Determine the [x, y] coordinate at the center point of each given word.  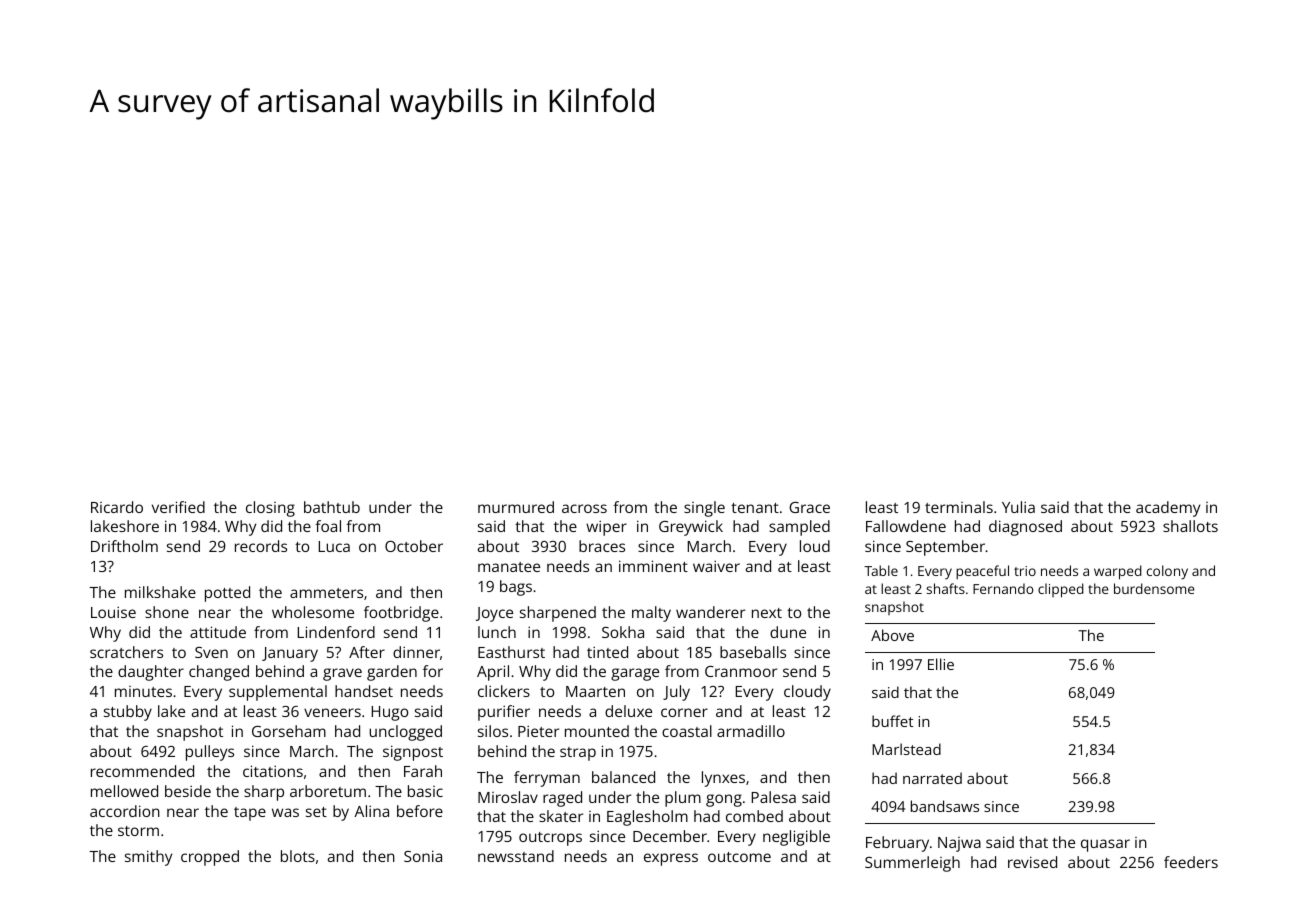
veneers [332, 712]
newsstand [516, 856]
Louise [113, 612]
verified [178, 507]
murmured [516, 507]
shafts [945, 588]
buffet [893, 721]
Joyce [494, 614]
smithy [148, 858]
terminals [959, 507]
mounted [597, 731]
